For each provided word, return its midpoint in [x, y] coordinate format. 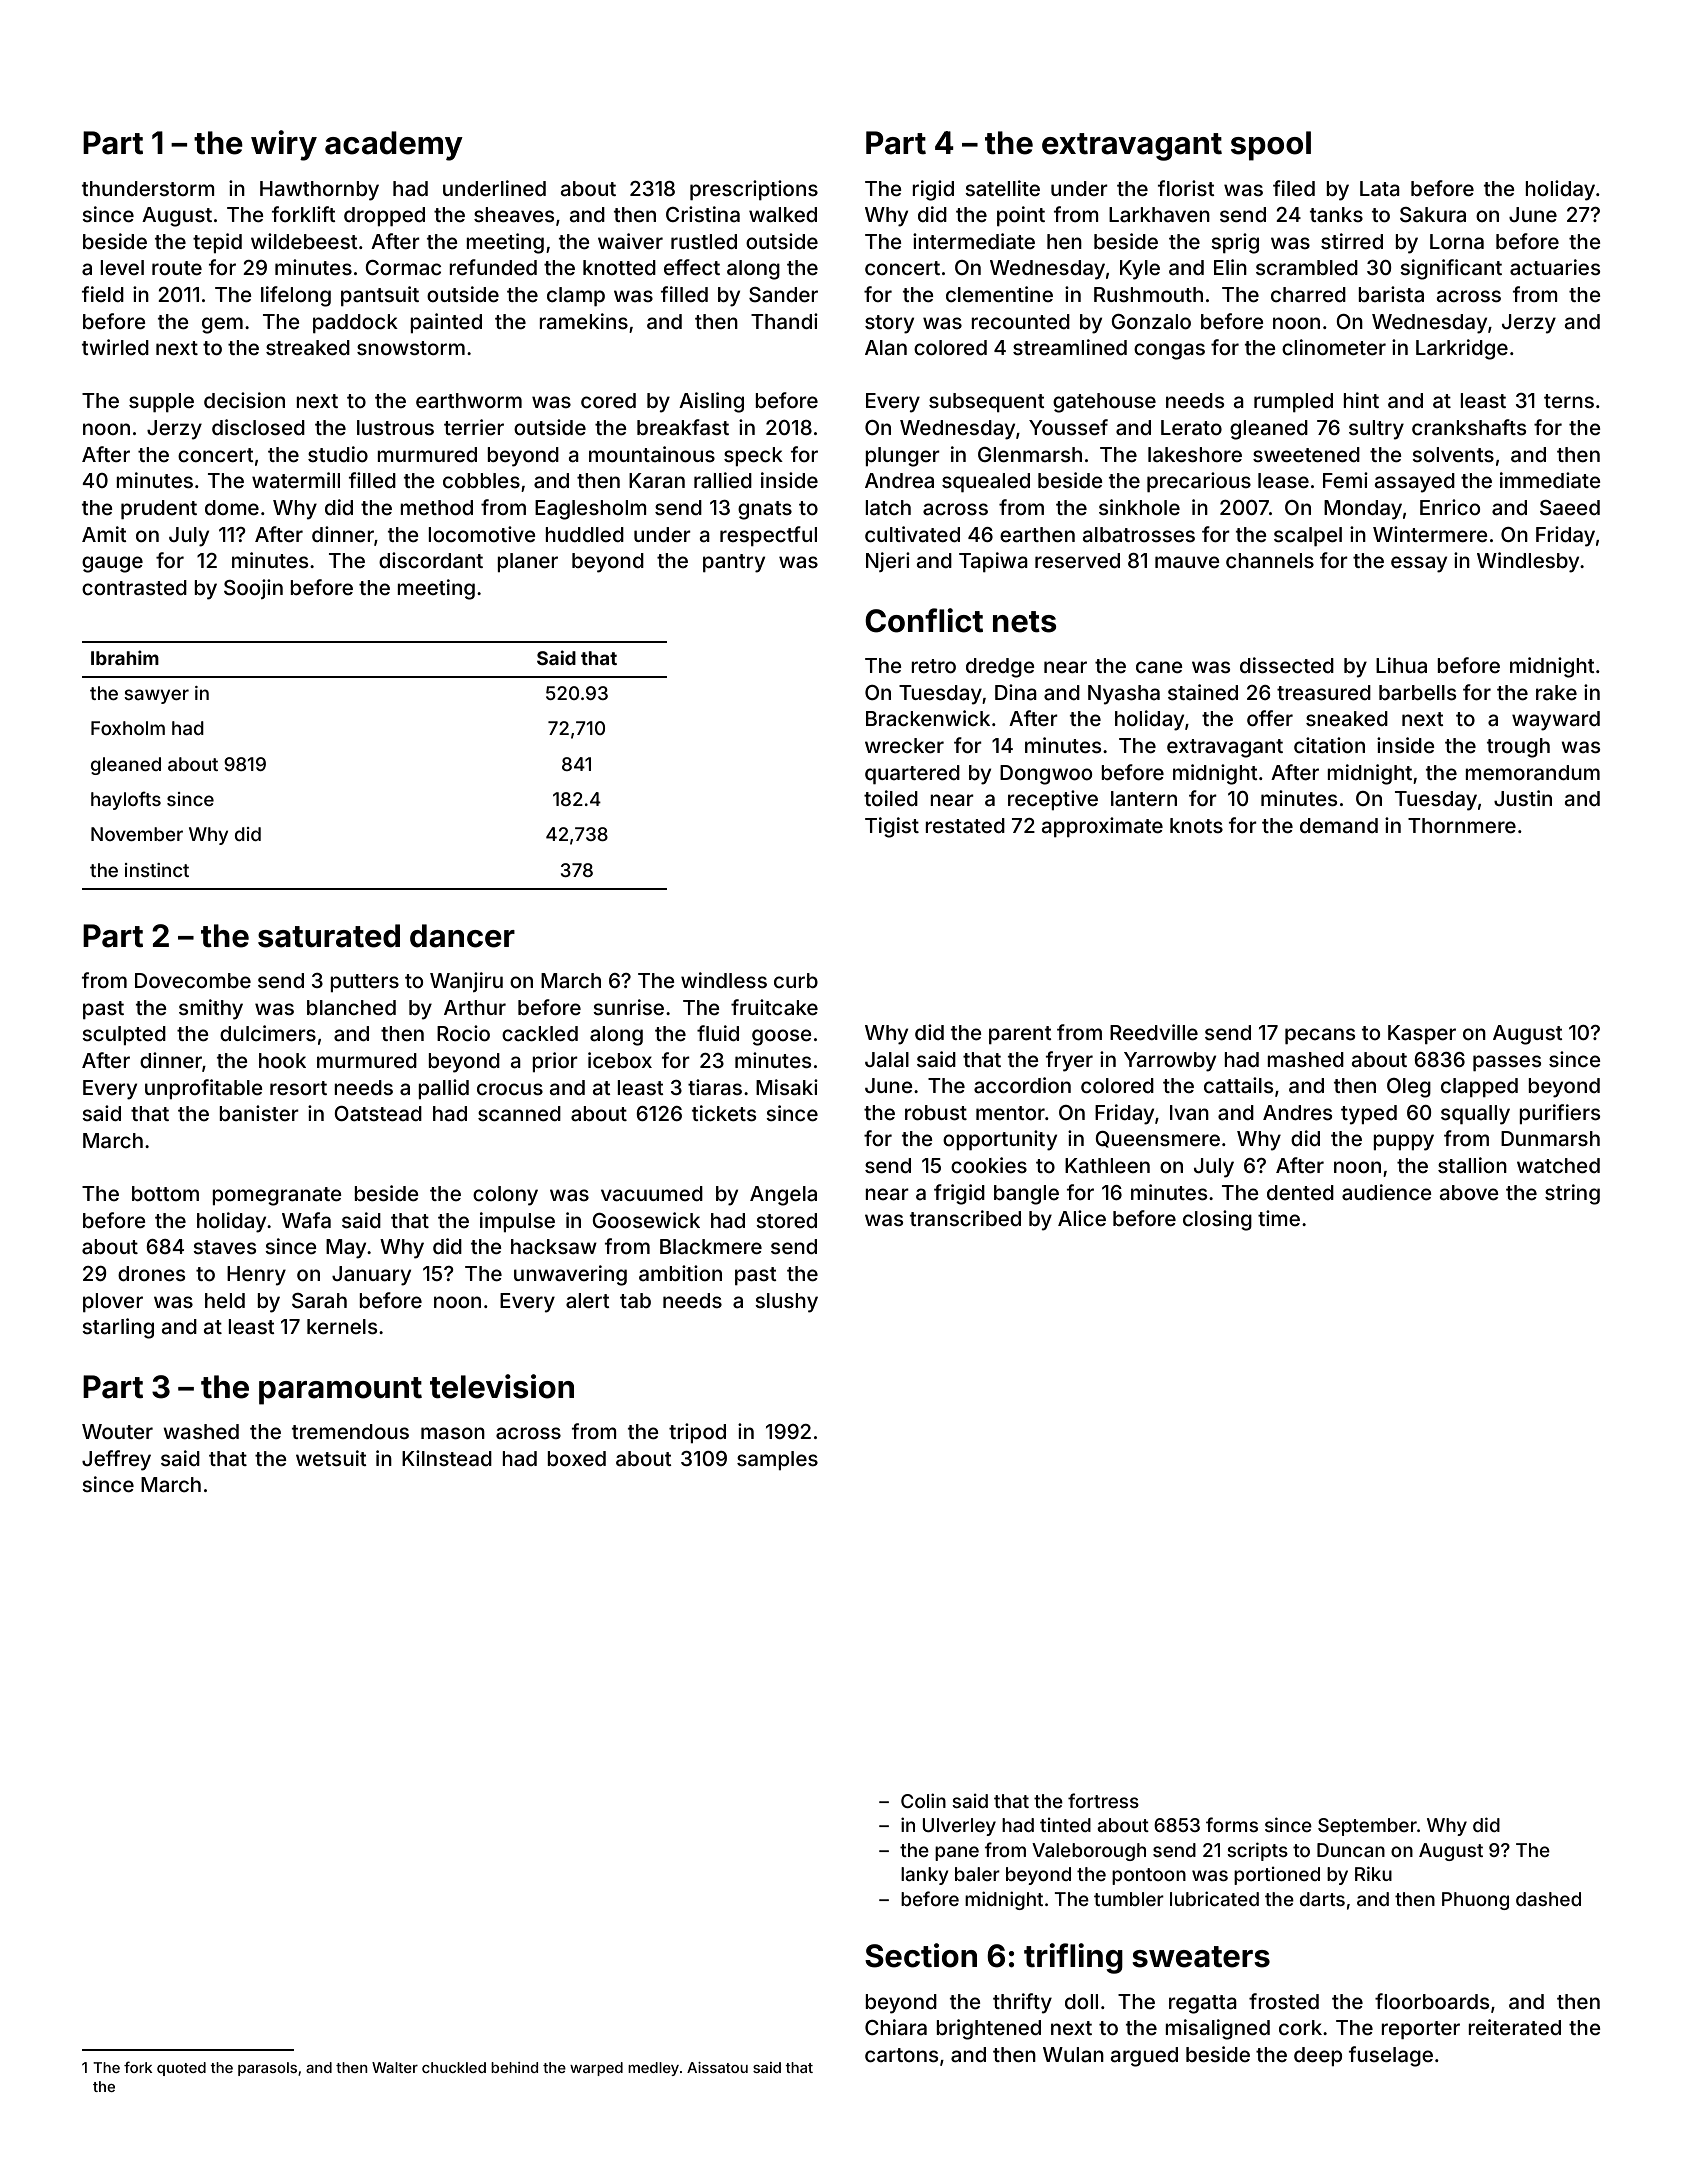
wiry [284, 145]
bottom [165, 1193]
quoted [181, 2069]
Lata [1380, 188]
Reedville [1154, 1032]
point [1021, 216]
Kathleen [1107, 1165]
